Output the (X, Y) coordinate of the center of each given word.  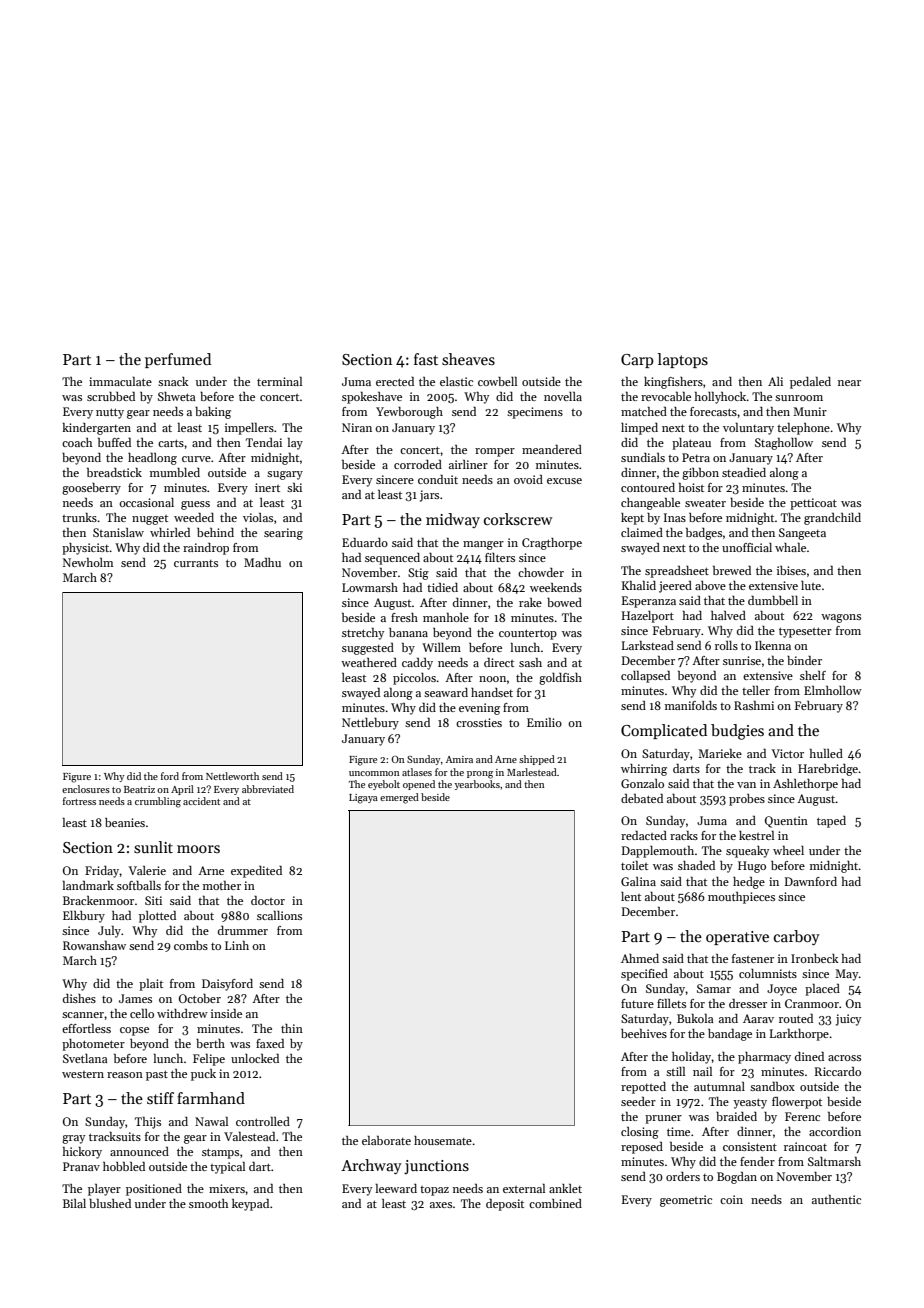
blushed (110, 1203)
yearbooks (477, 785)
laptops (683, 360)
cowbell (497, 381)
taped (831, 822)
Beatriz (139, 789)
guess (195, 505)
